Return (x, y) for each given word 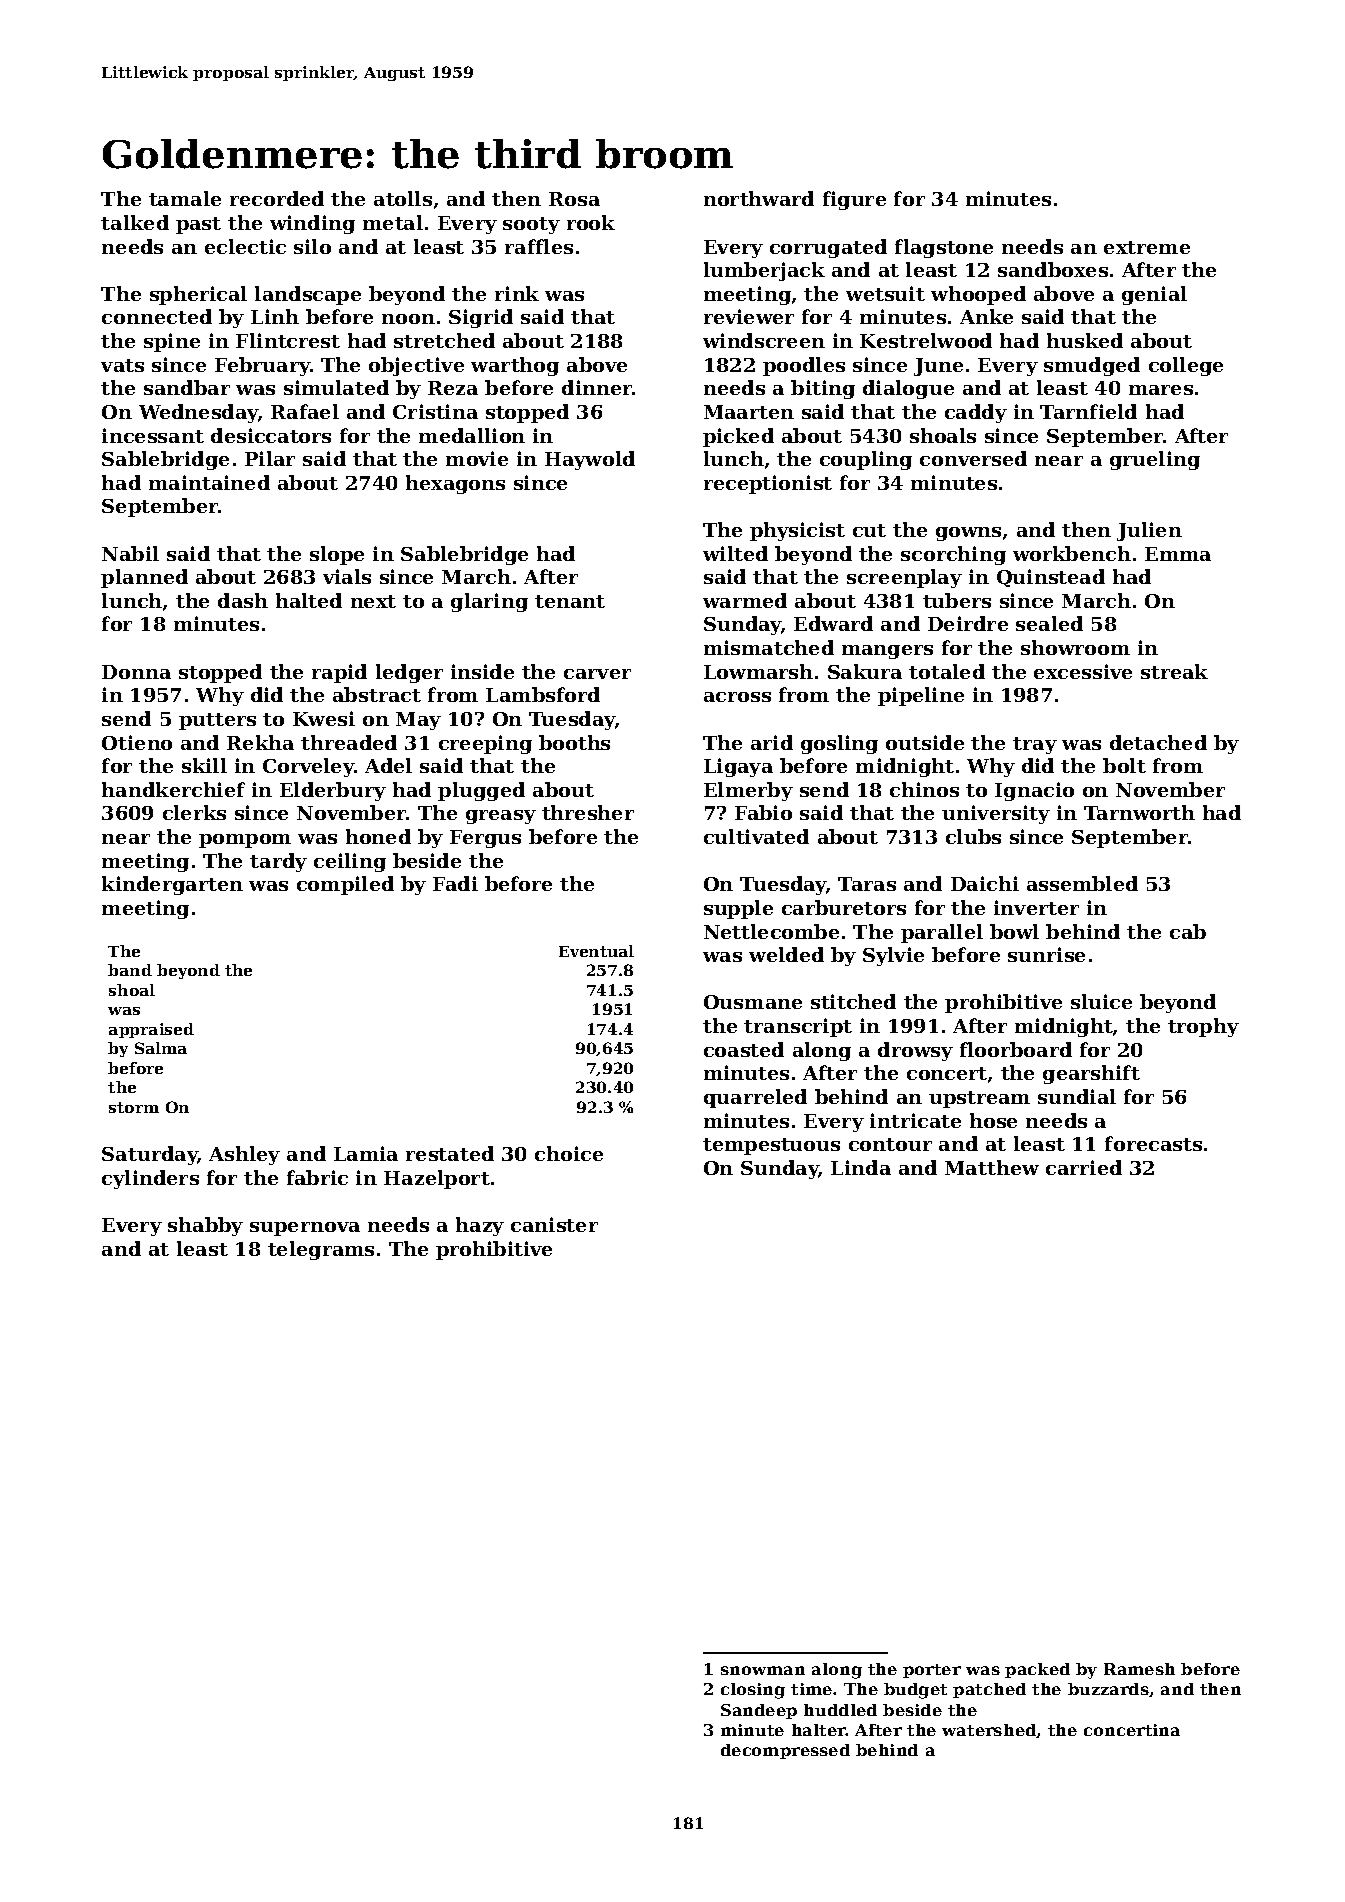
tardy (278, 862)
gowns (968, 534)
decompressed (785, 1751)
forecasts (1153, 1143)
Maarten (749, 412)
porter (932, 1671)
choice (569, 1153)
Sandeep (759, 1711)
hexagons (455, 484)
